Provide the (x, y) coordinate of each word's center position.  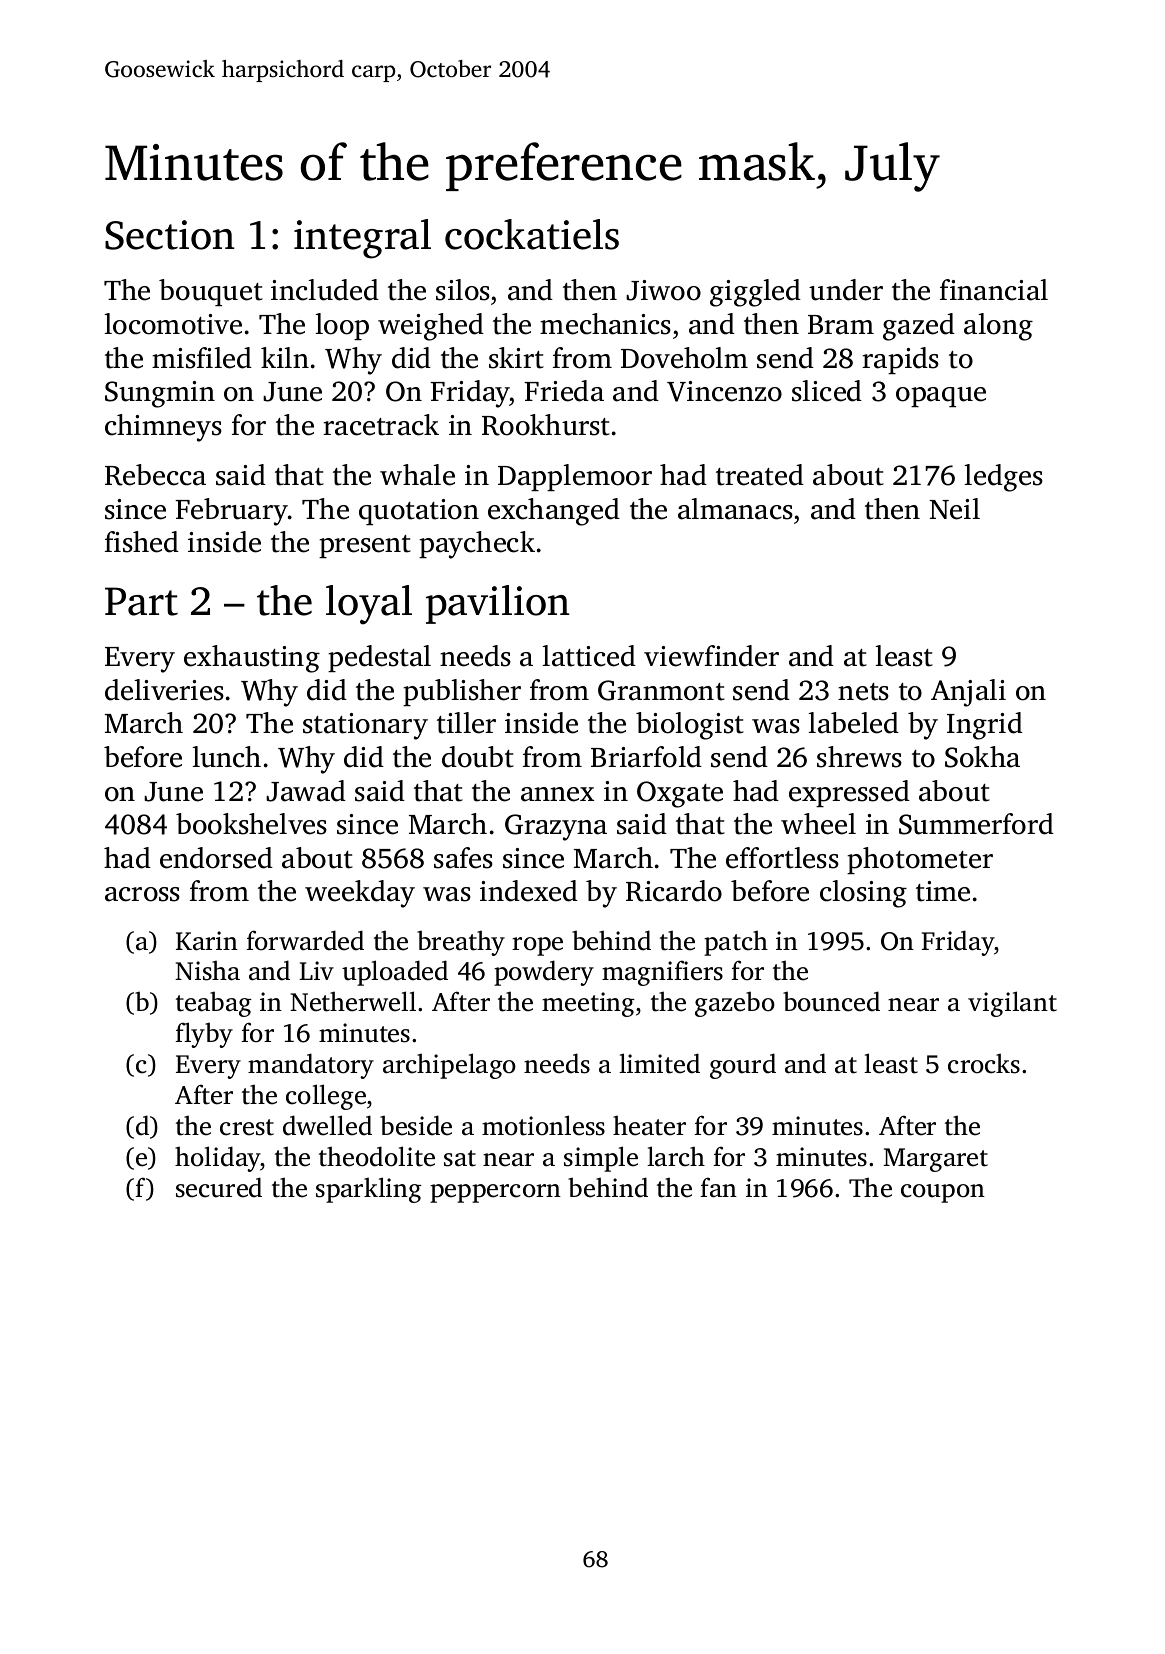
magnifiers (662, 973)
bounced (831, 1001)
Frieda (564, 391)
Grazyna (556, 827)
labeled (854, 723)
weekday (360, 894)
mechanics (605, 324)
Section (170, 235)
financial (994, 290)
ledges (1004, 478)
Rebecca (155, 475)
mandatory (311, 1066)
